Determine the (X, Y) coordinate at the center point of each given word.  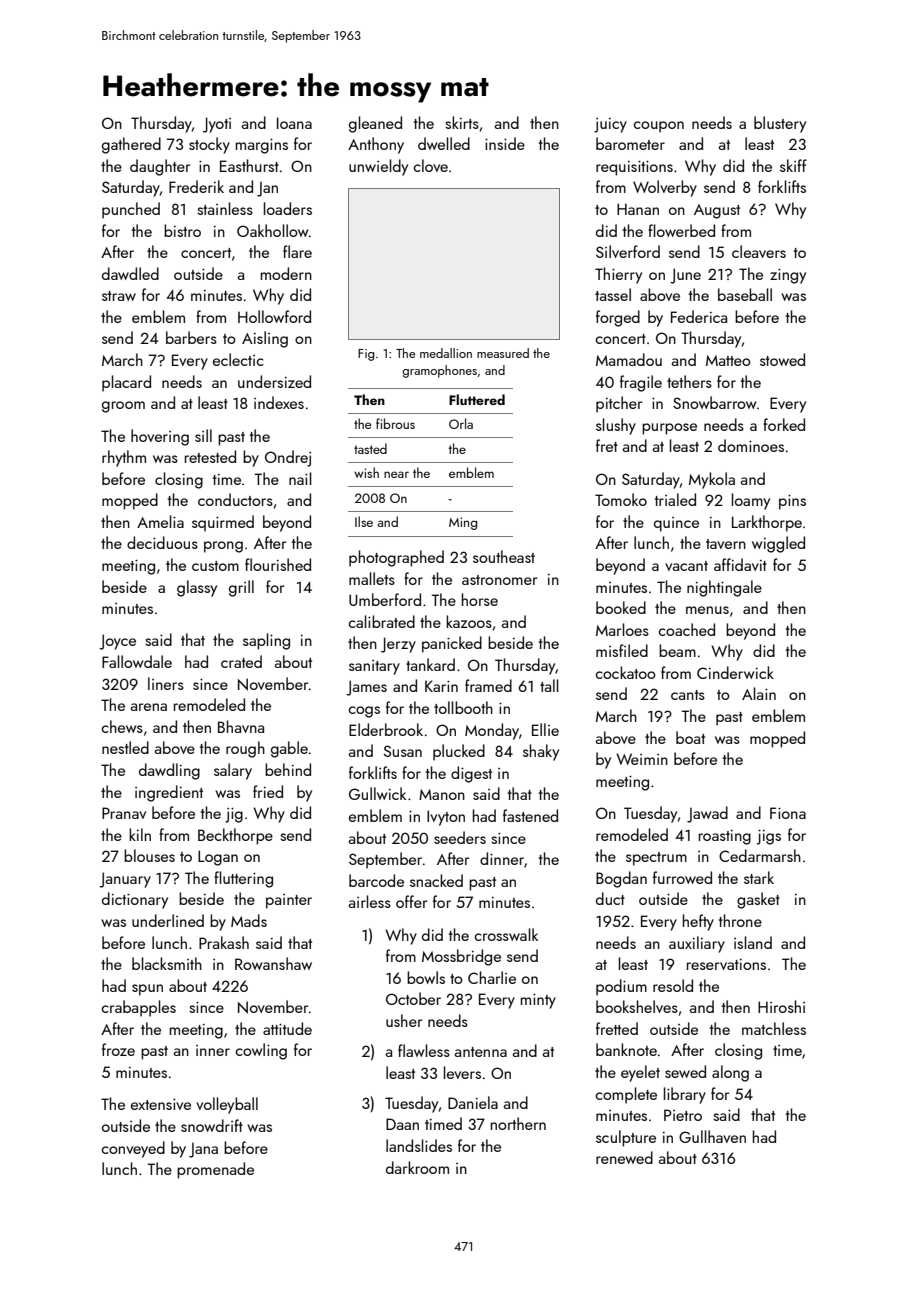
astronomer (499, 580)
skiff (793, 165)
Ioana (294, 123)
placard (126, 383)
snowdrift (212, 1125)
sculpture (626, 1138)
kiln (140, 834)
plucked (459, 752)
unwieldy (378, 167)
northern (518, 1123)
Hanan (638, 209)
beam (677, 650)
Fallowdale (137, 661)
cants (688, 695)
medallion (446, 353)
